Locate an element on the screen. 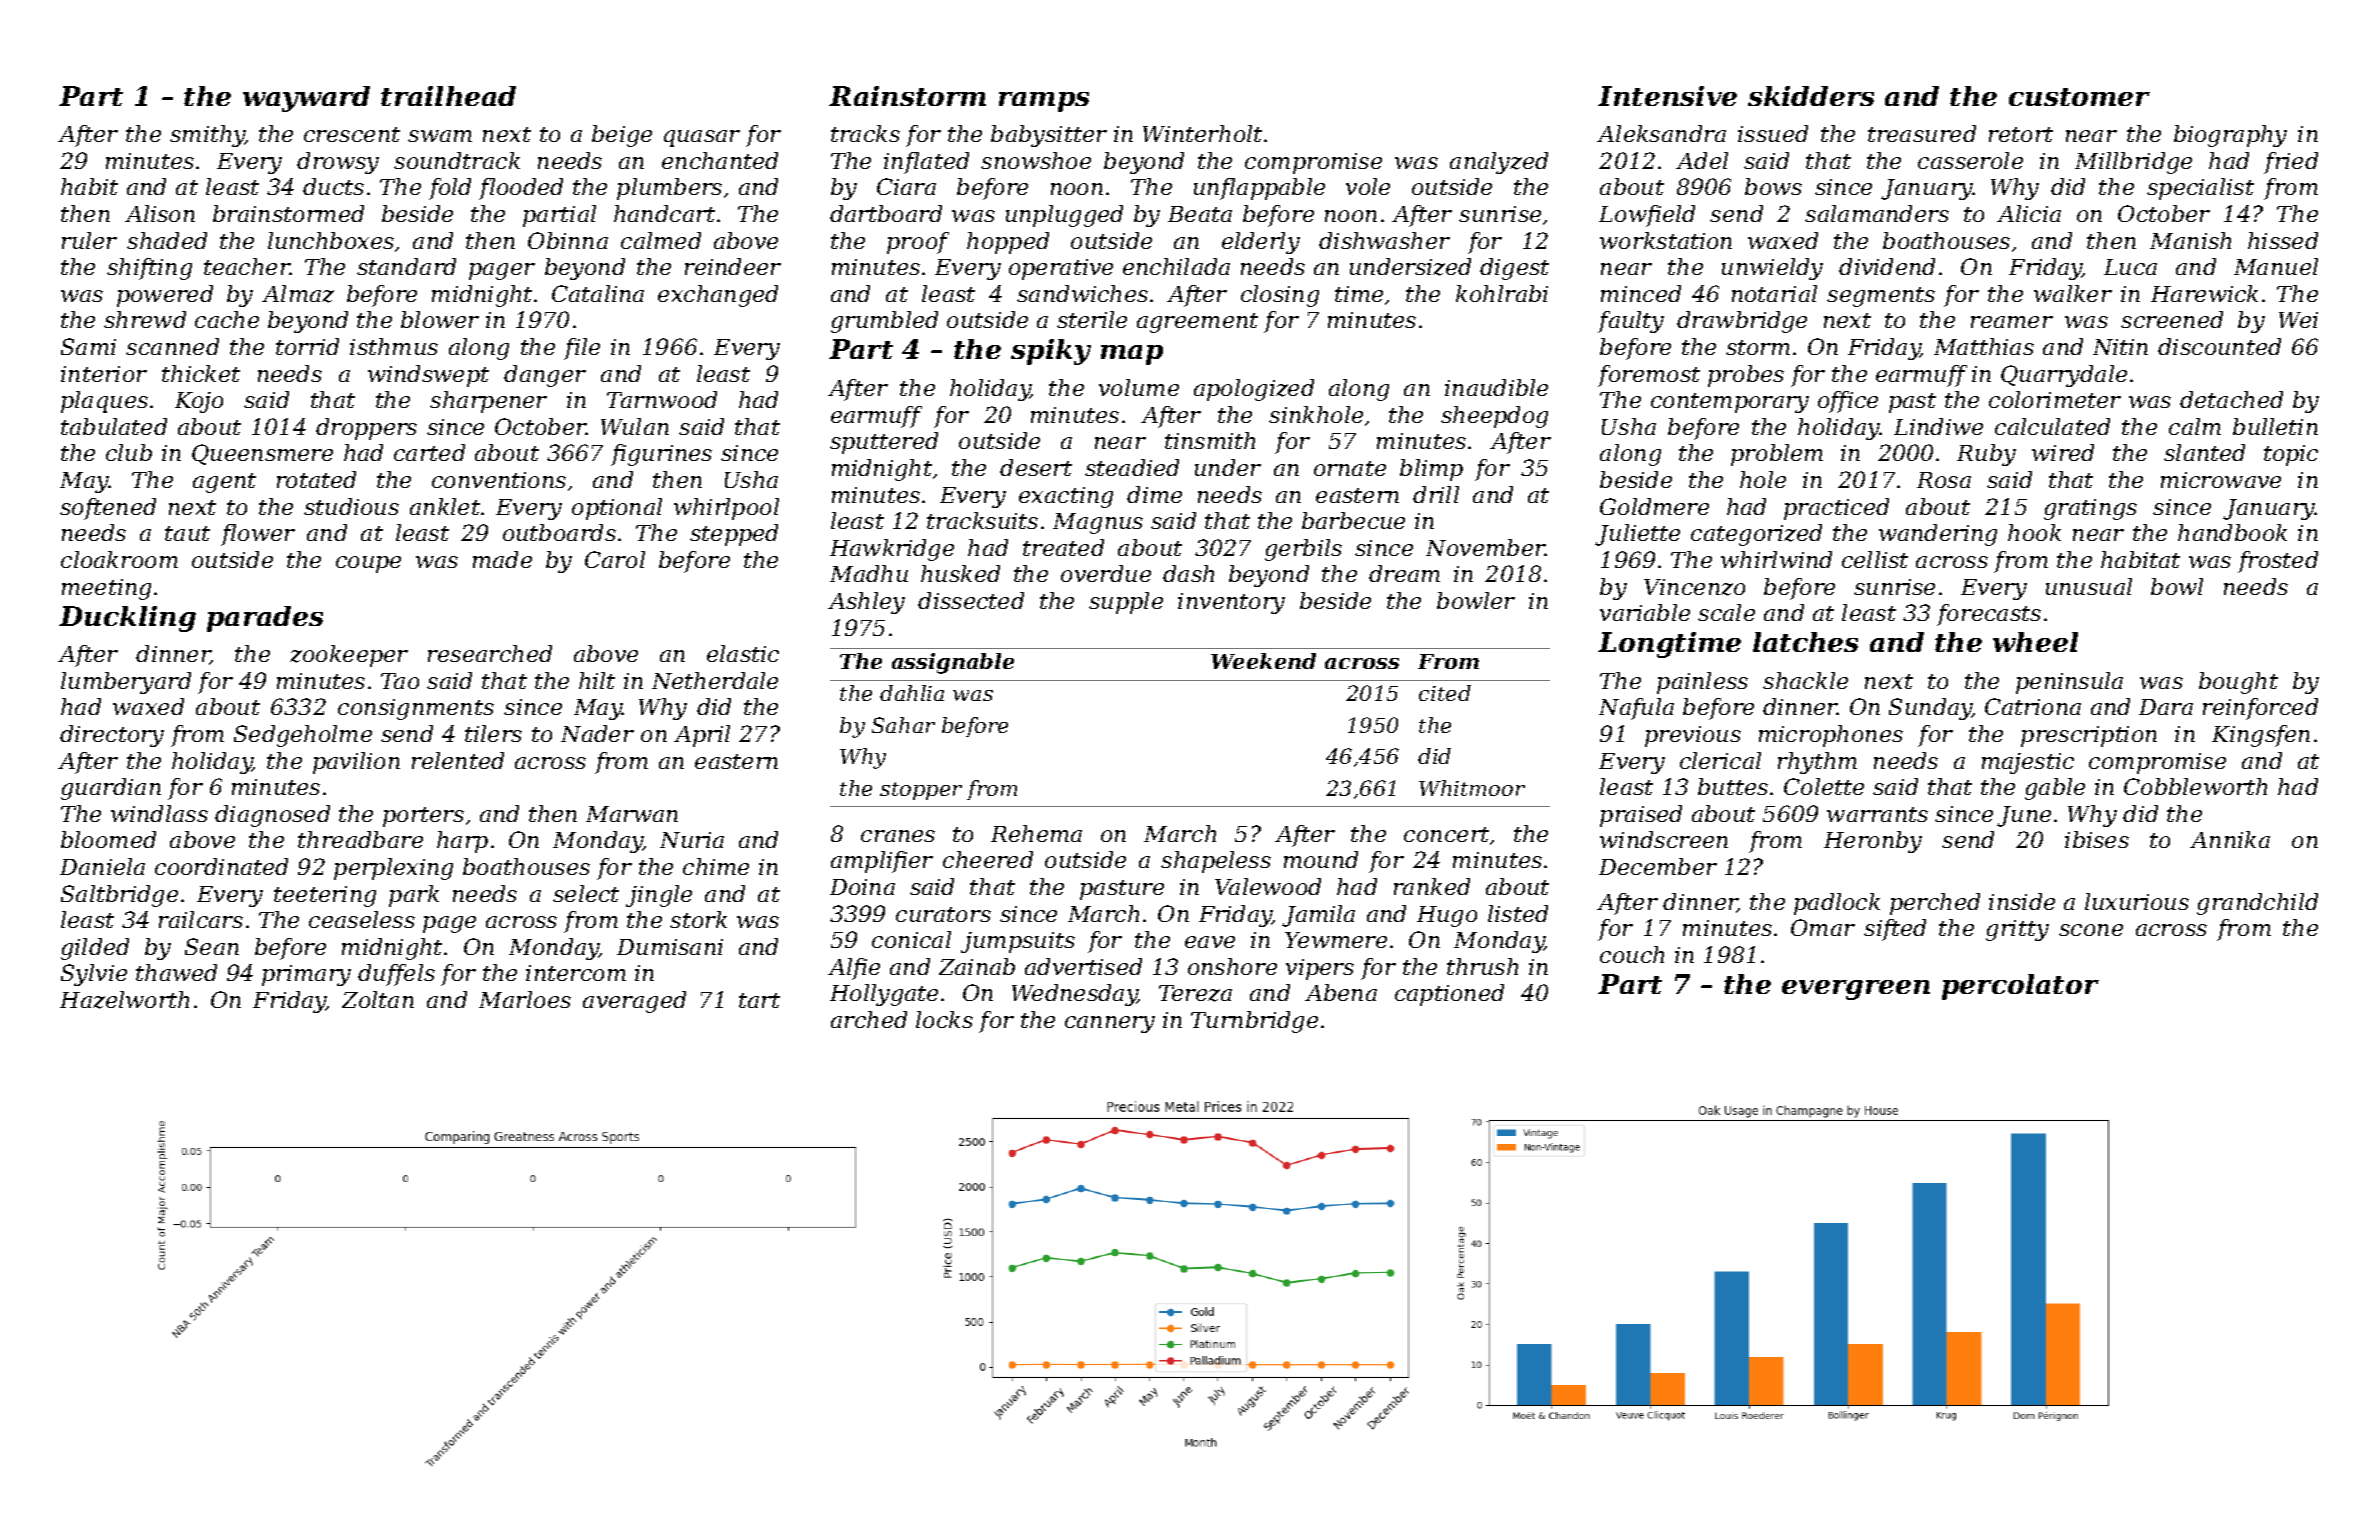 This screenshot has width=2380, height=1540. apologized is located at coordinates (1254, 390).
